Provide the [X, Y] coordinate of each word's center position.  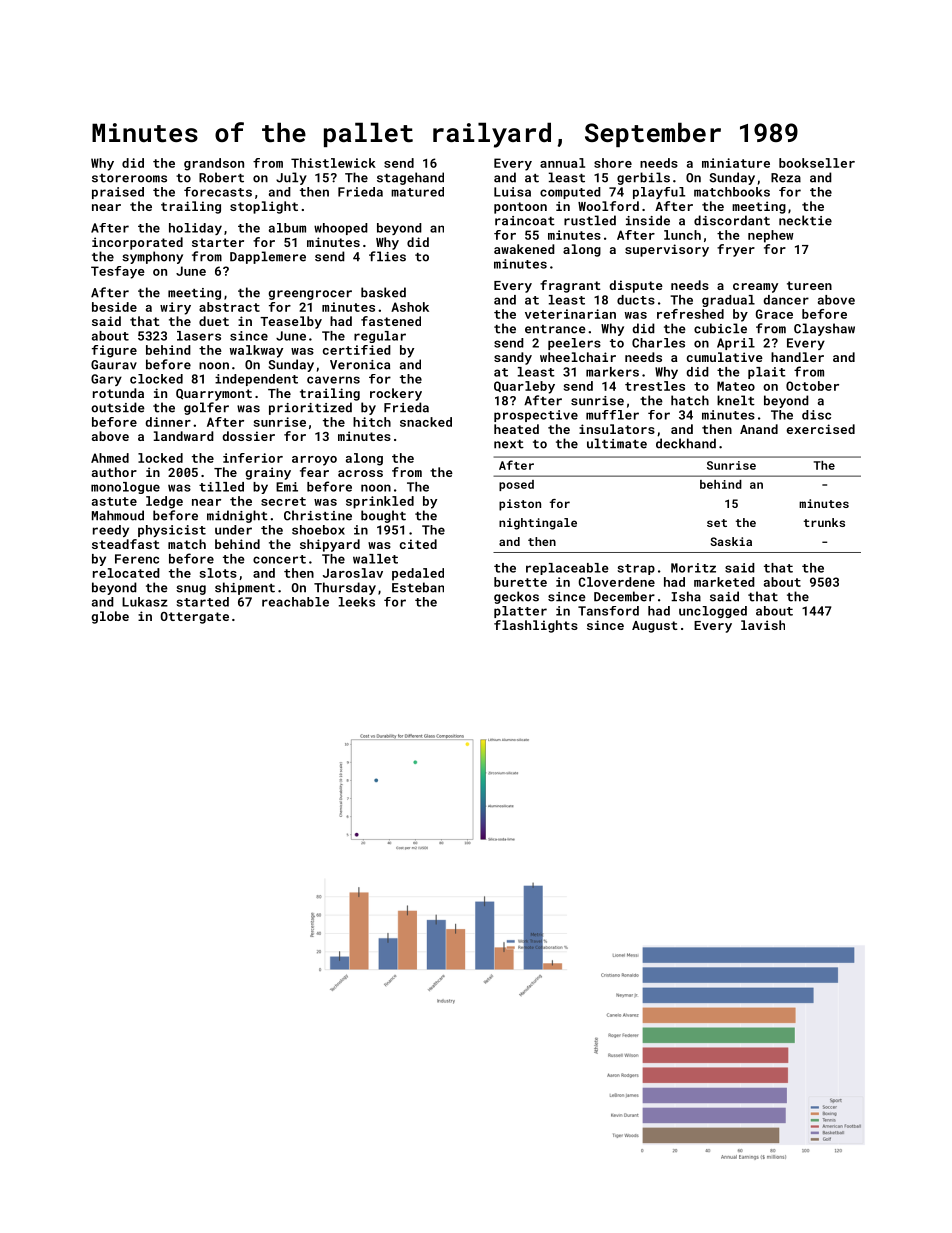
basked [383, 292]
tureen [809, 285]
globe [110, 617]
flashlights [536, 626]
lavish [763, 625]
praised [118, 193]
